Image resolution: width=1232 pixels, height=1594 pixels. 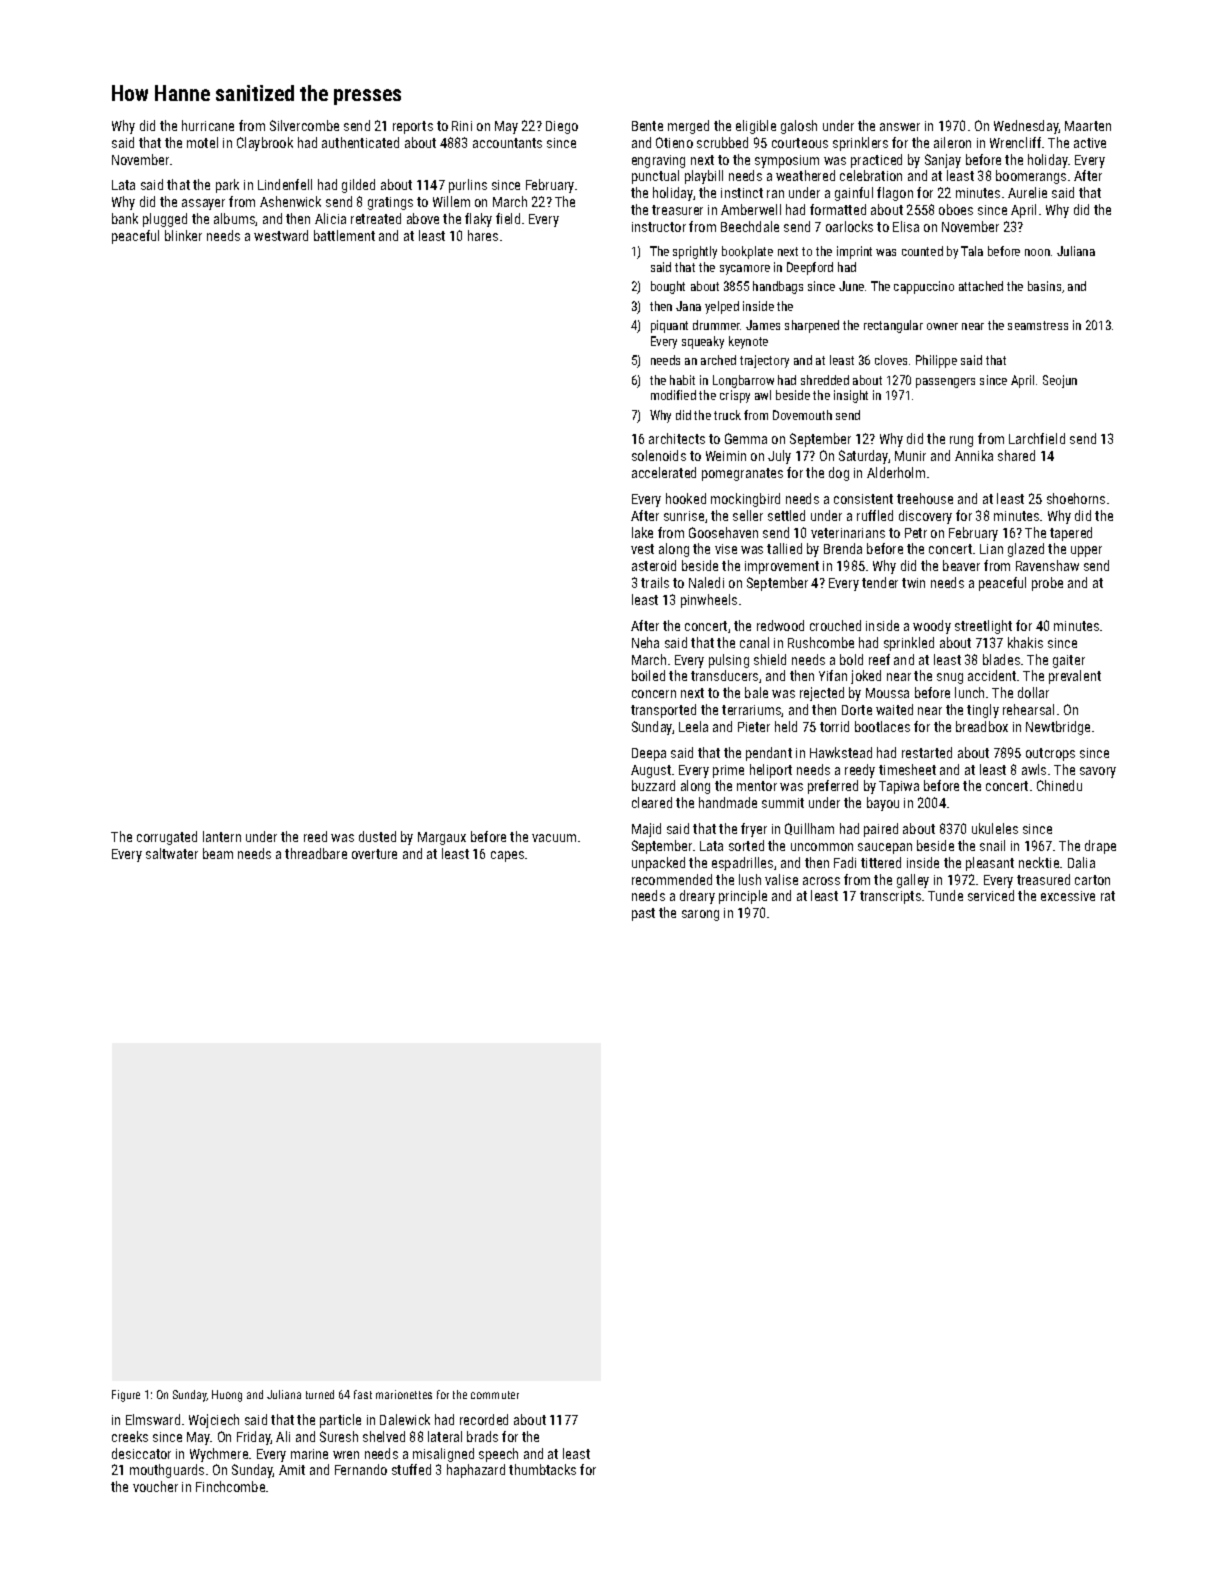 What do you see at coordinates (316, 853) in the screenshot?
I see `threadbare` at bounding box center [316, 853].
